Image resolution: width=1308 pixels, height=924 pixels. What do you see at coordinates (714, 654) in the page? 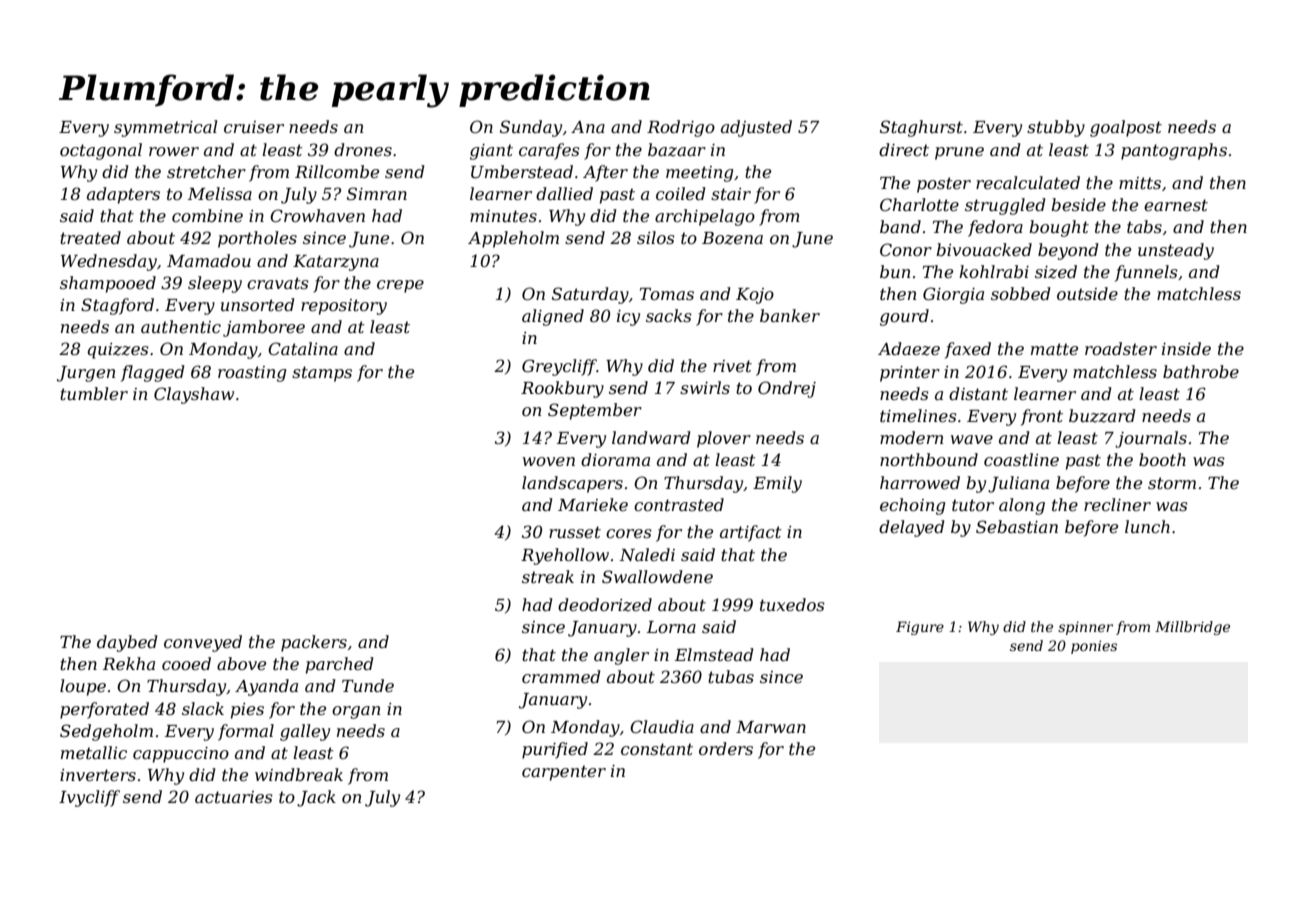
I see `Elmstead` at bounding box center [714, 654].
